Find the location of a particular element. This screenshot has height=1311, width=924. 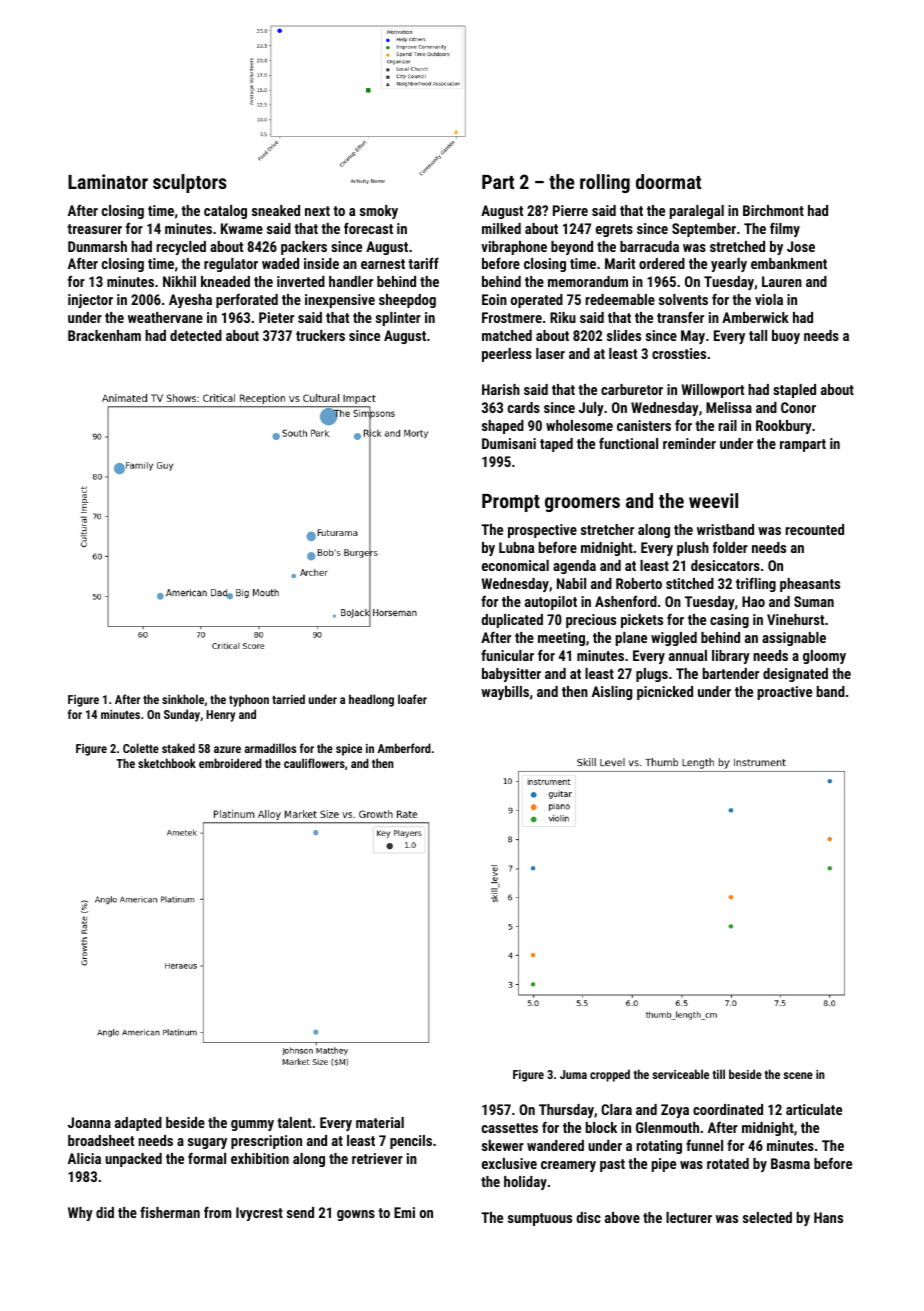

Amberford is located at coordinates (404, 748).
